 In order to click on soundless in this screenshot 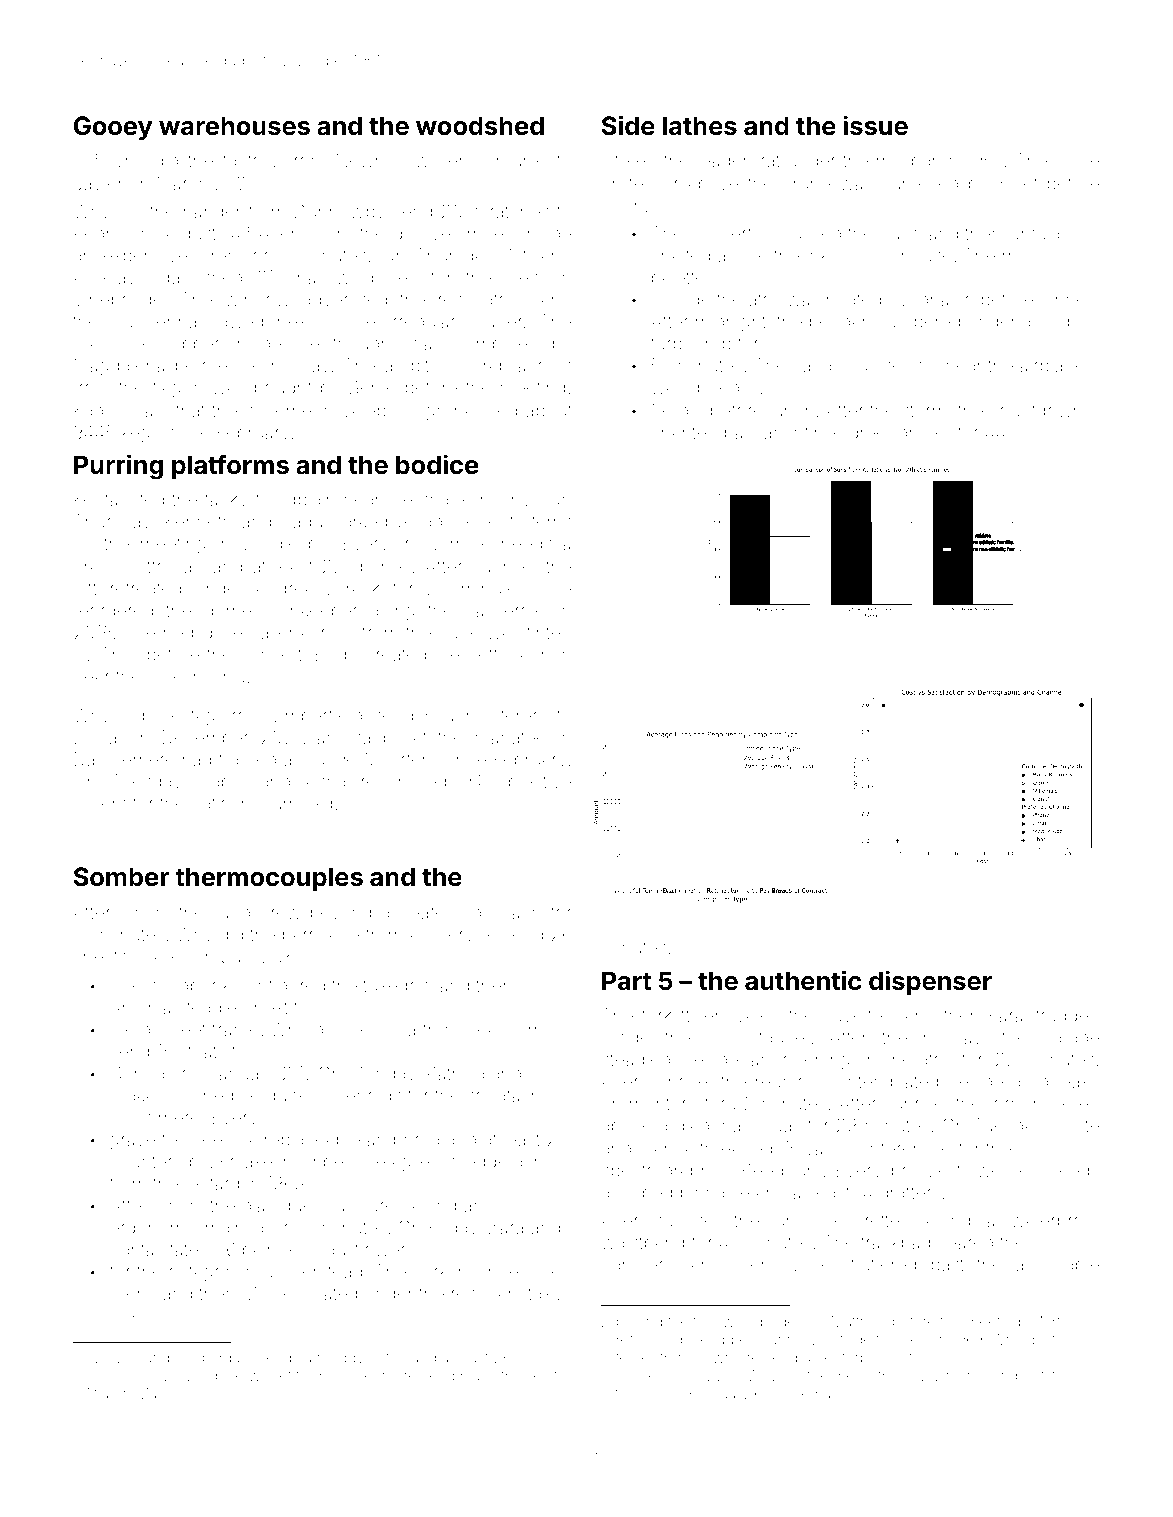, I will do `click(162, 1357)`.
